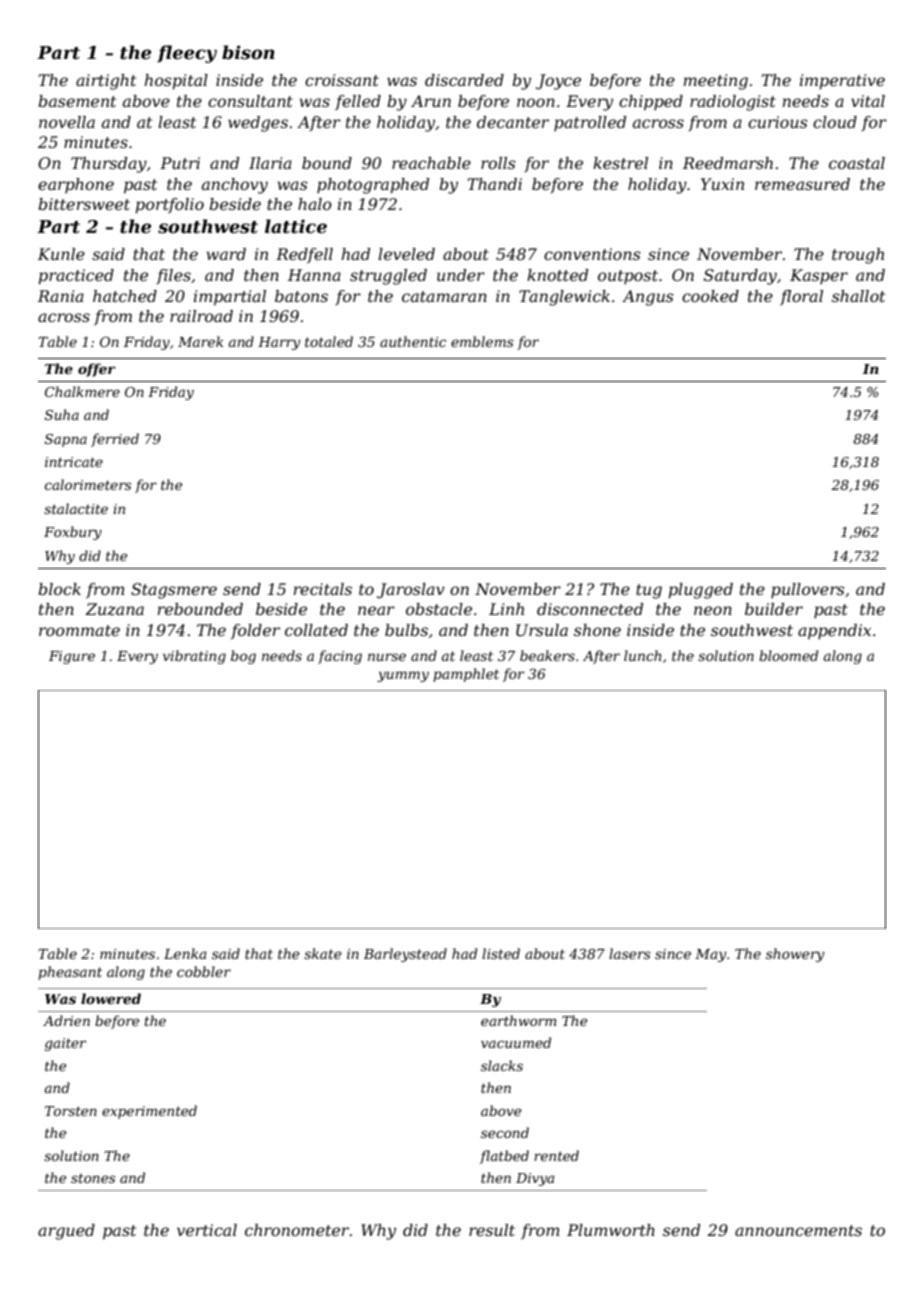  What do you see at coordinates (808, 591) in the page?
I see `pullovers` at bounding box center [808, 591].
